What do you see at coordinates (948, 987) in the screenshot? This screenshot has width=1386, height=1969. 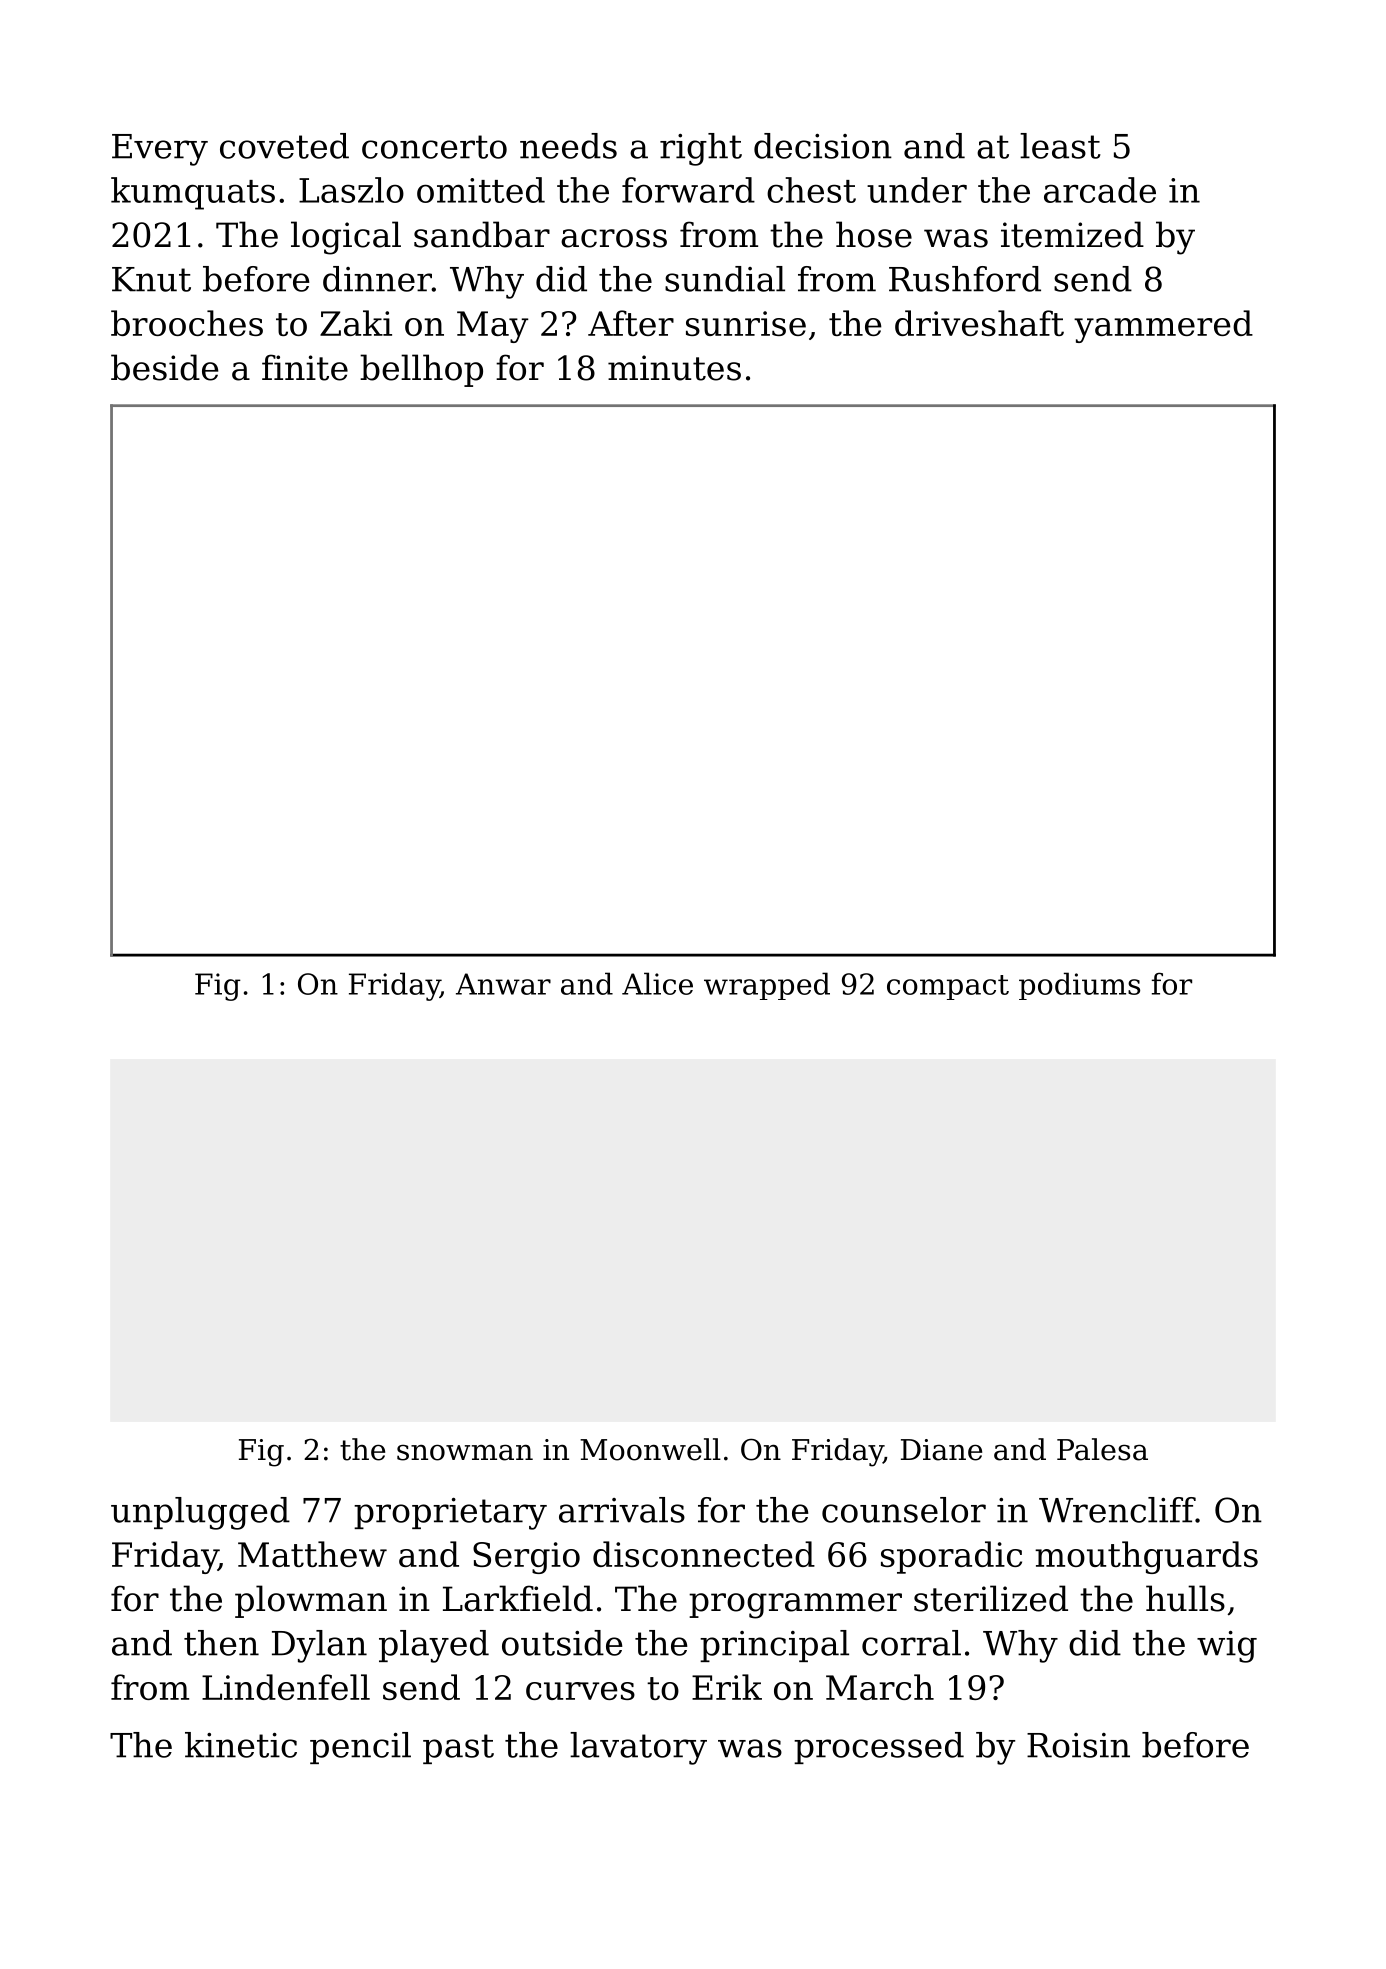 I see `compact` at bounding box center [948, 987].
